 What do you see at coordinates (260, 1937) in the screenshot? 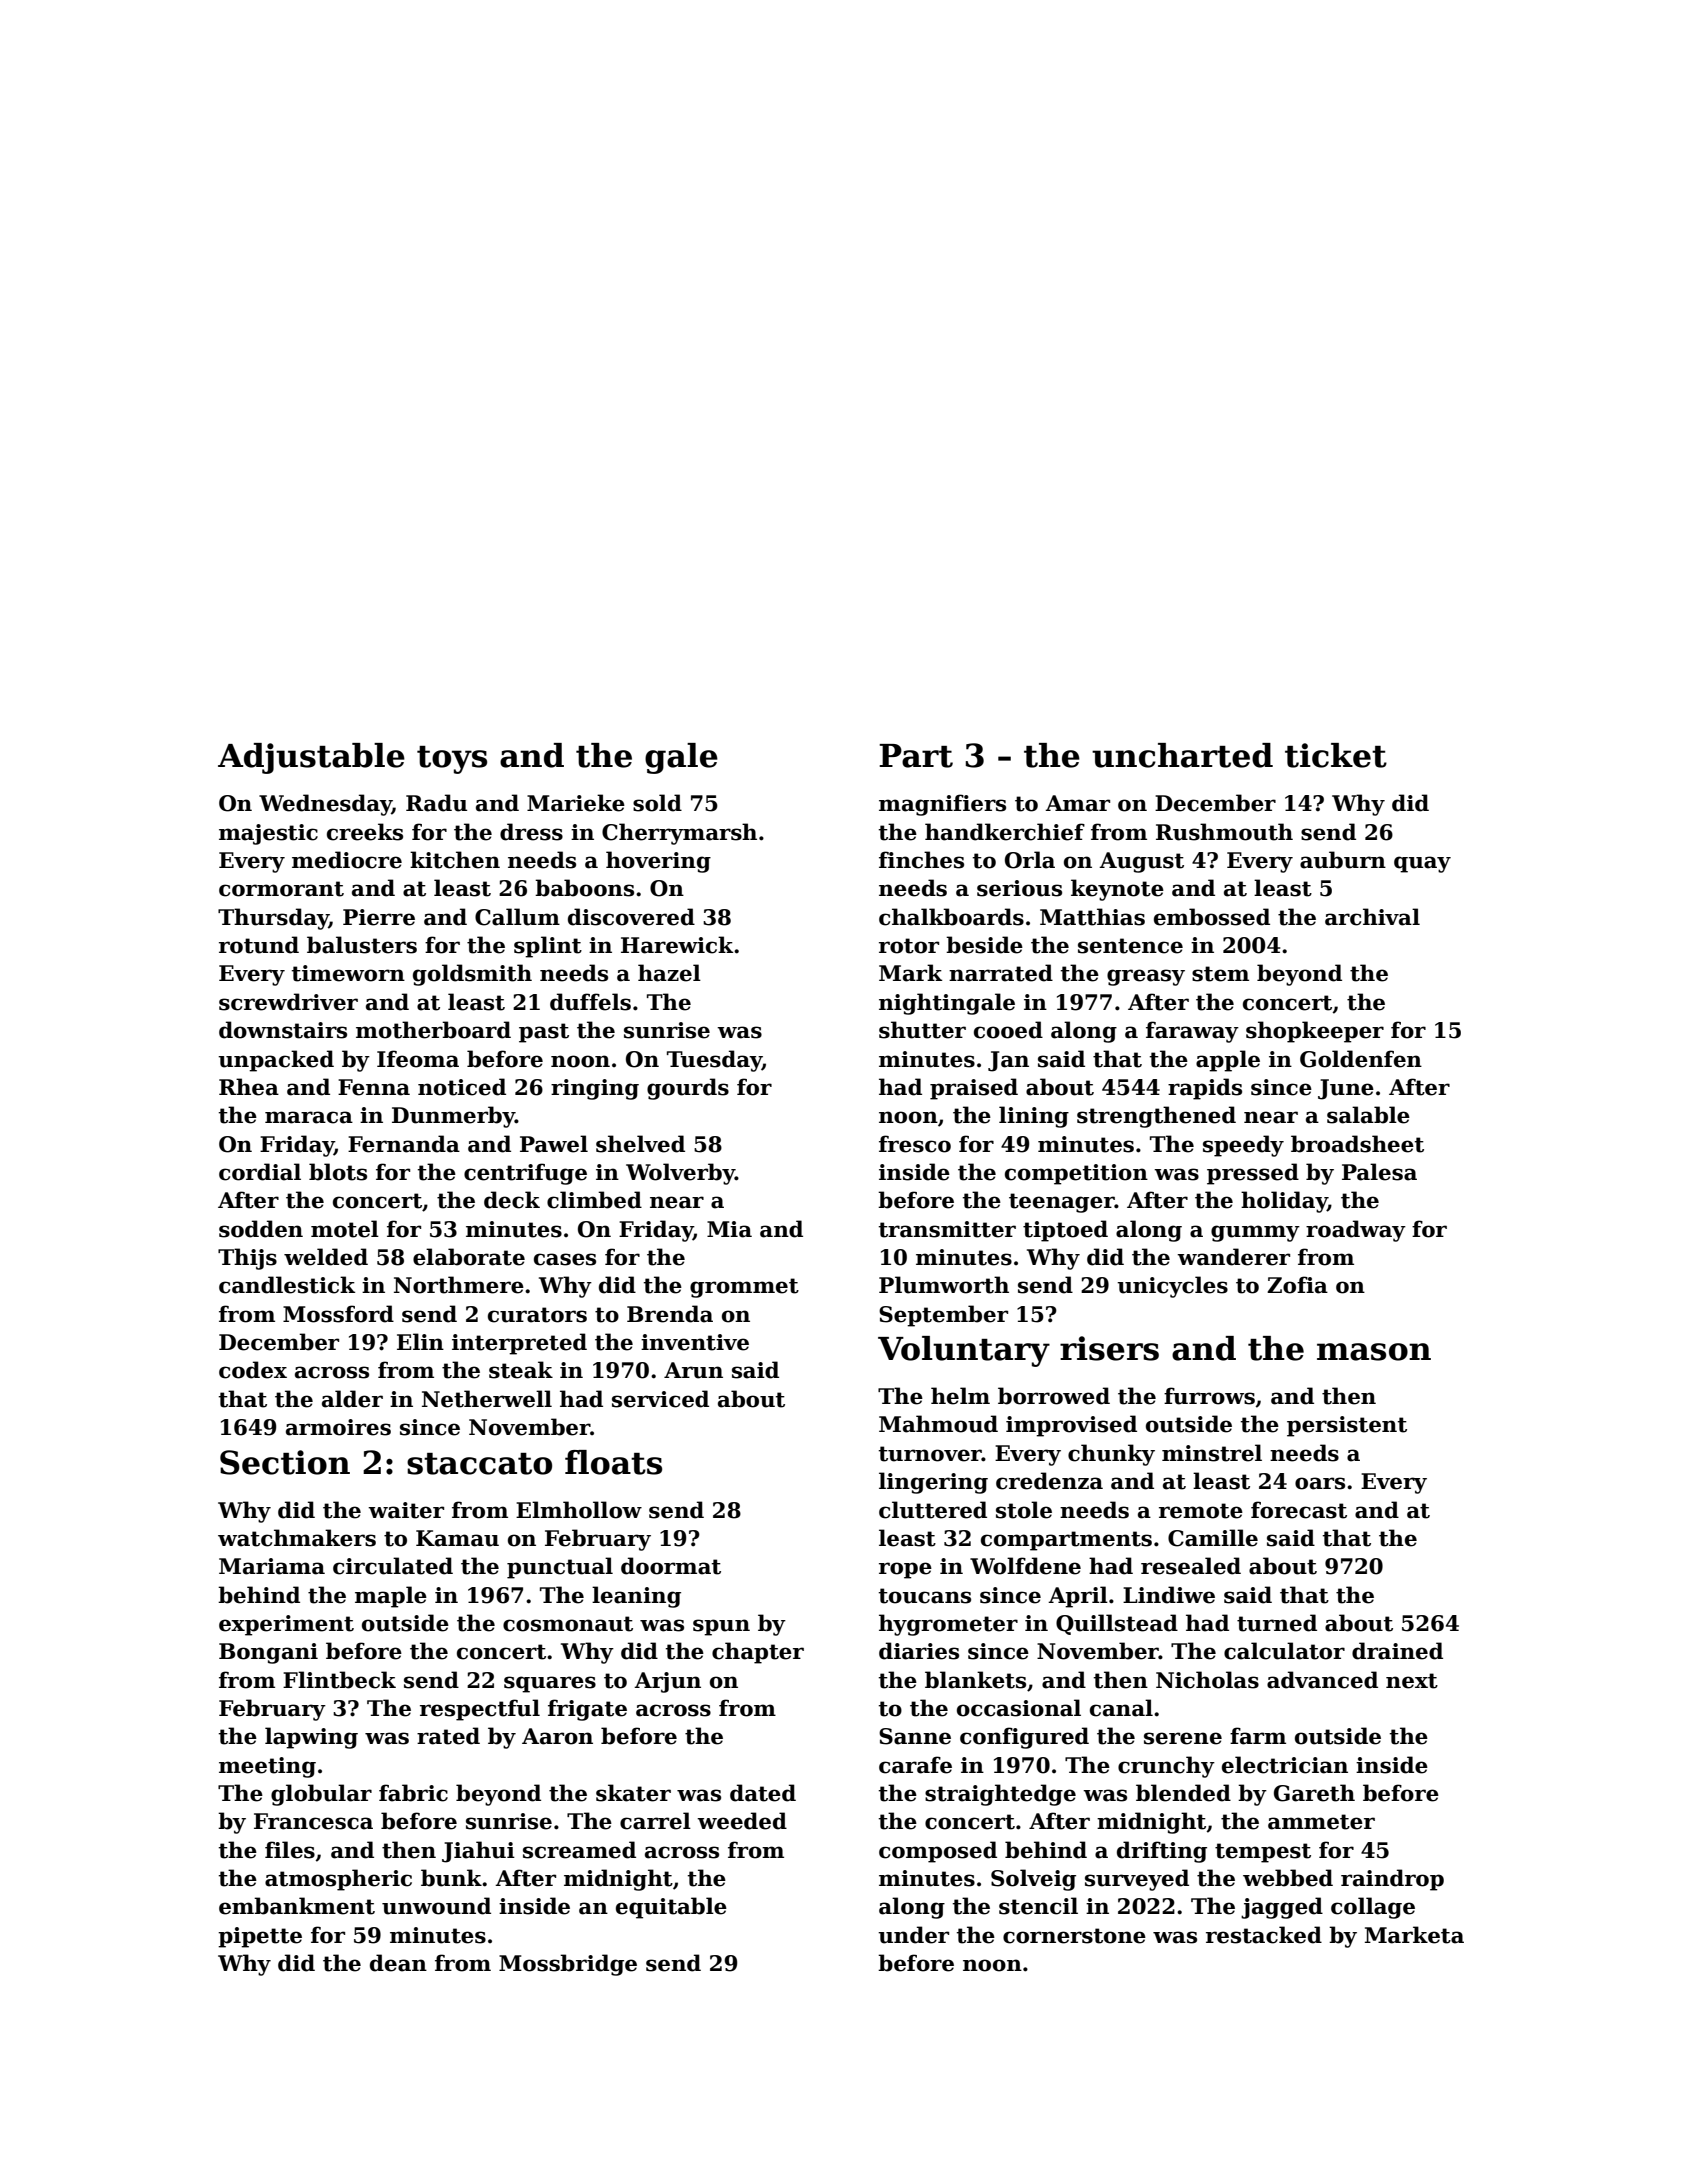
I see `pipette` at bounding box center [260, 1937].
